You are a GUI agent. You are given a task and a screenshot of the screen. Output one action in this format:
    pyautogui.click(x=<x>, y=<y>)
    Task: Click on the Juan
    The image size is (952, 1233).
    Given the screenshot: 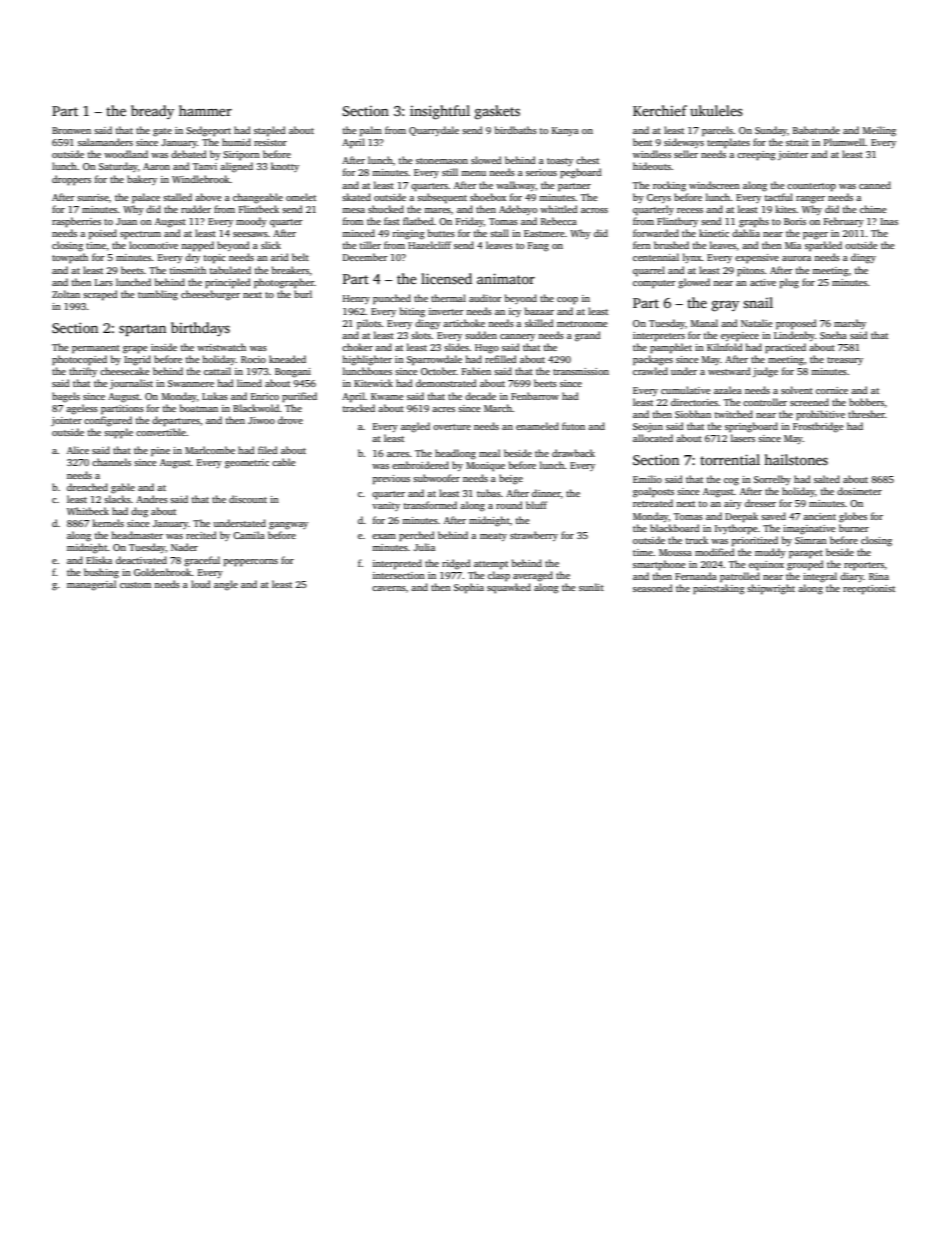 What is the action you would take?
    pyautogui.click(x=126, y=221)
